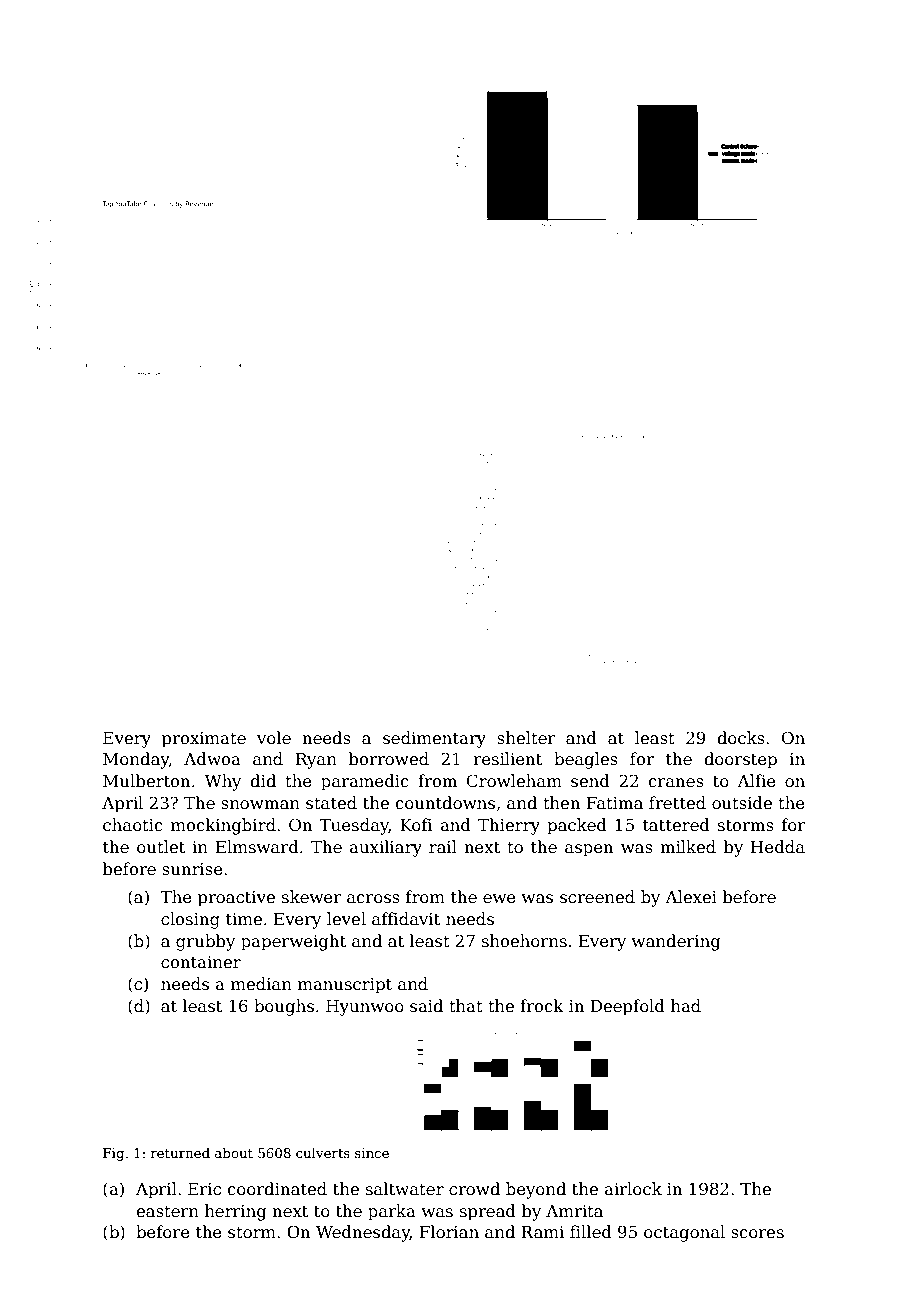  I want to click on since, so click(372, 1153).
